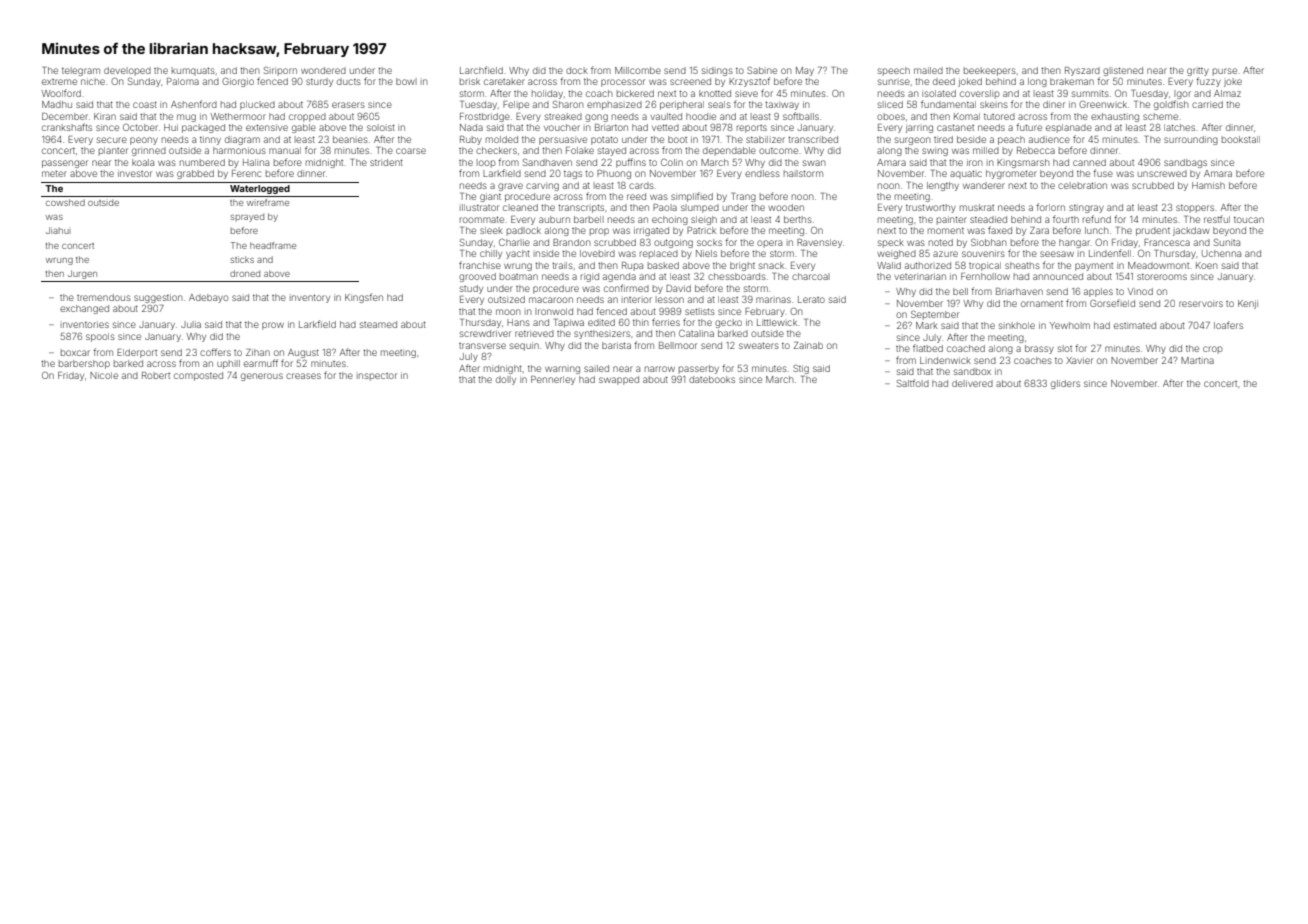  Describe the element at coordinates (273, 245) in the page. I see `headframe` at that location.
